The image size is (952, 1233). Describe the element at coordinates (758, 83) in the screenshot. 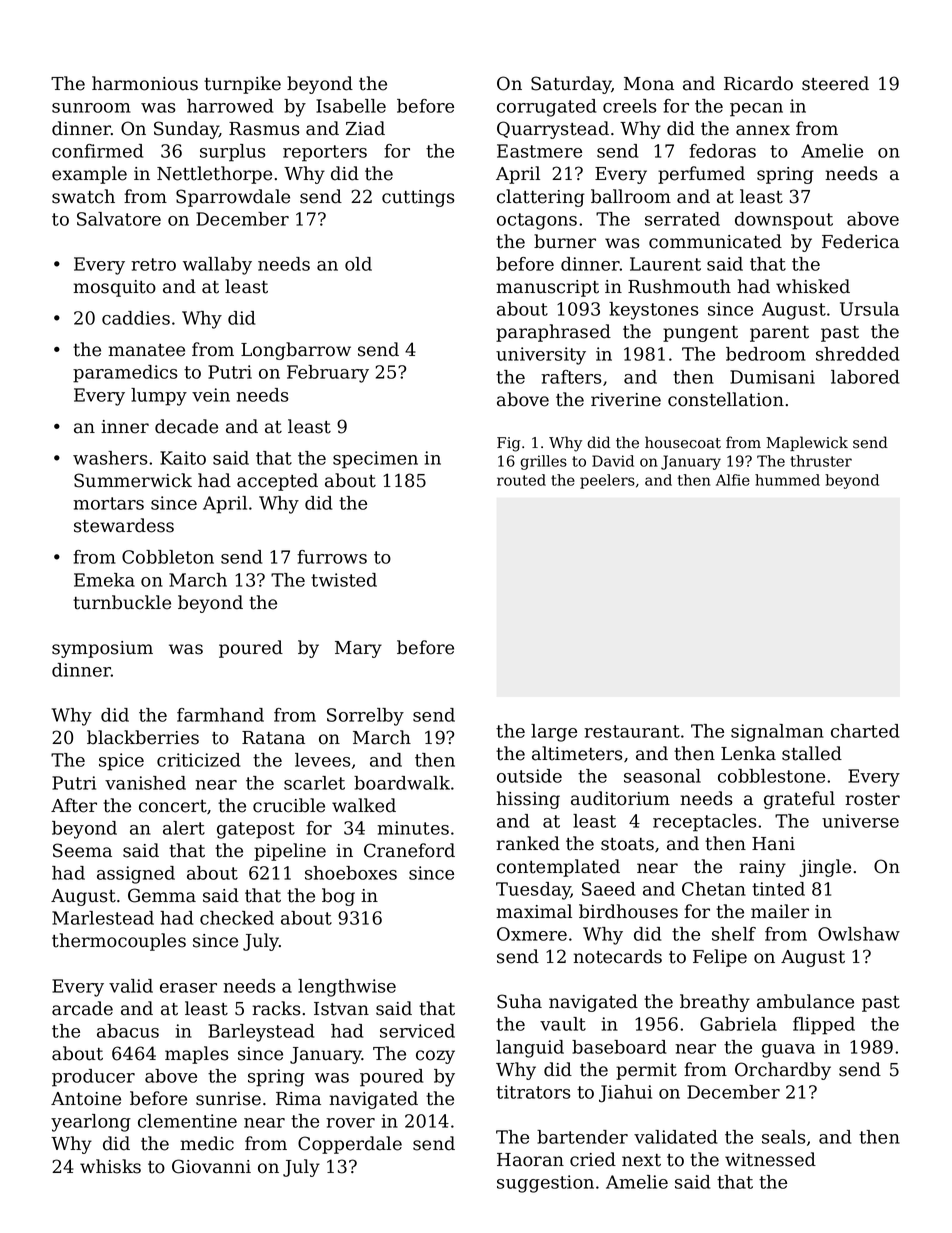

I see `Ricardo` at that location.
